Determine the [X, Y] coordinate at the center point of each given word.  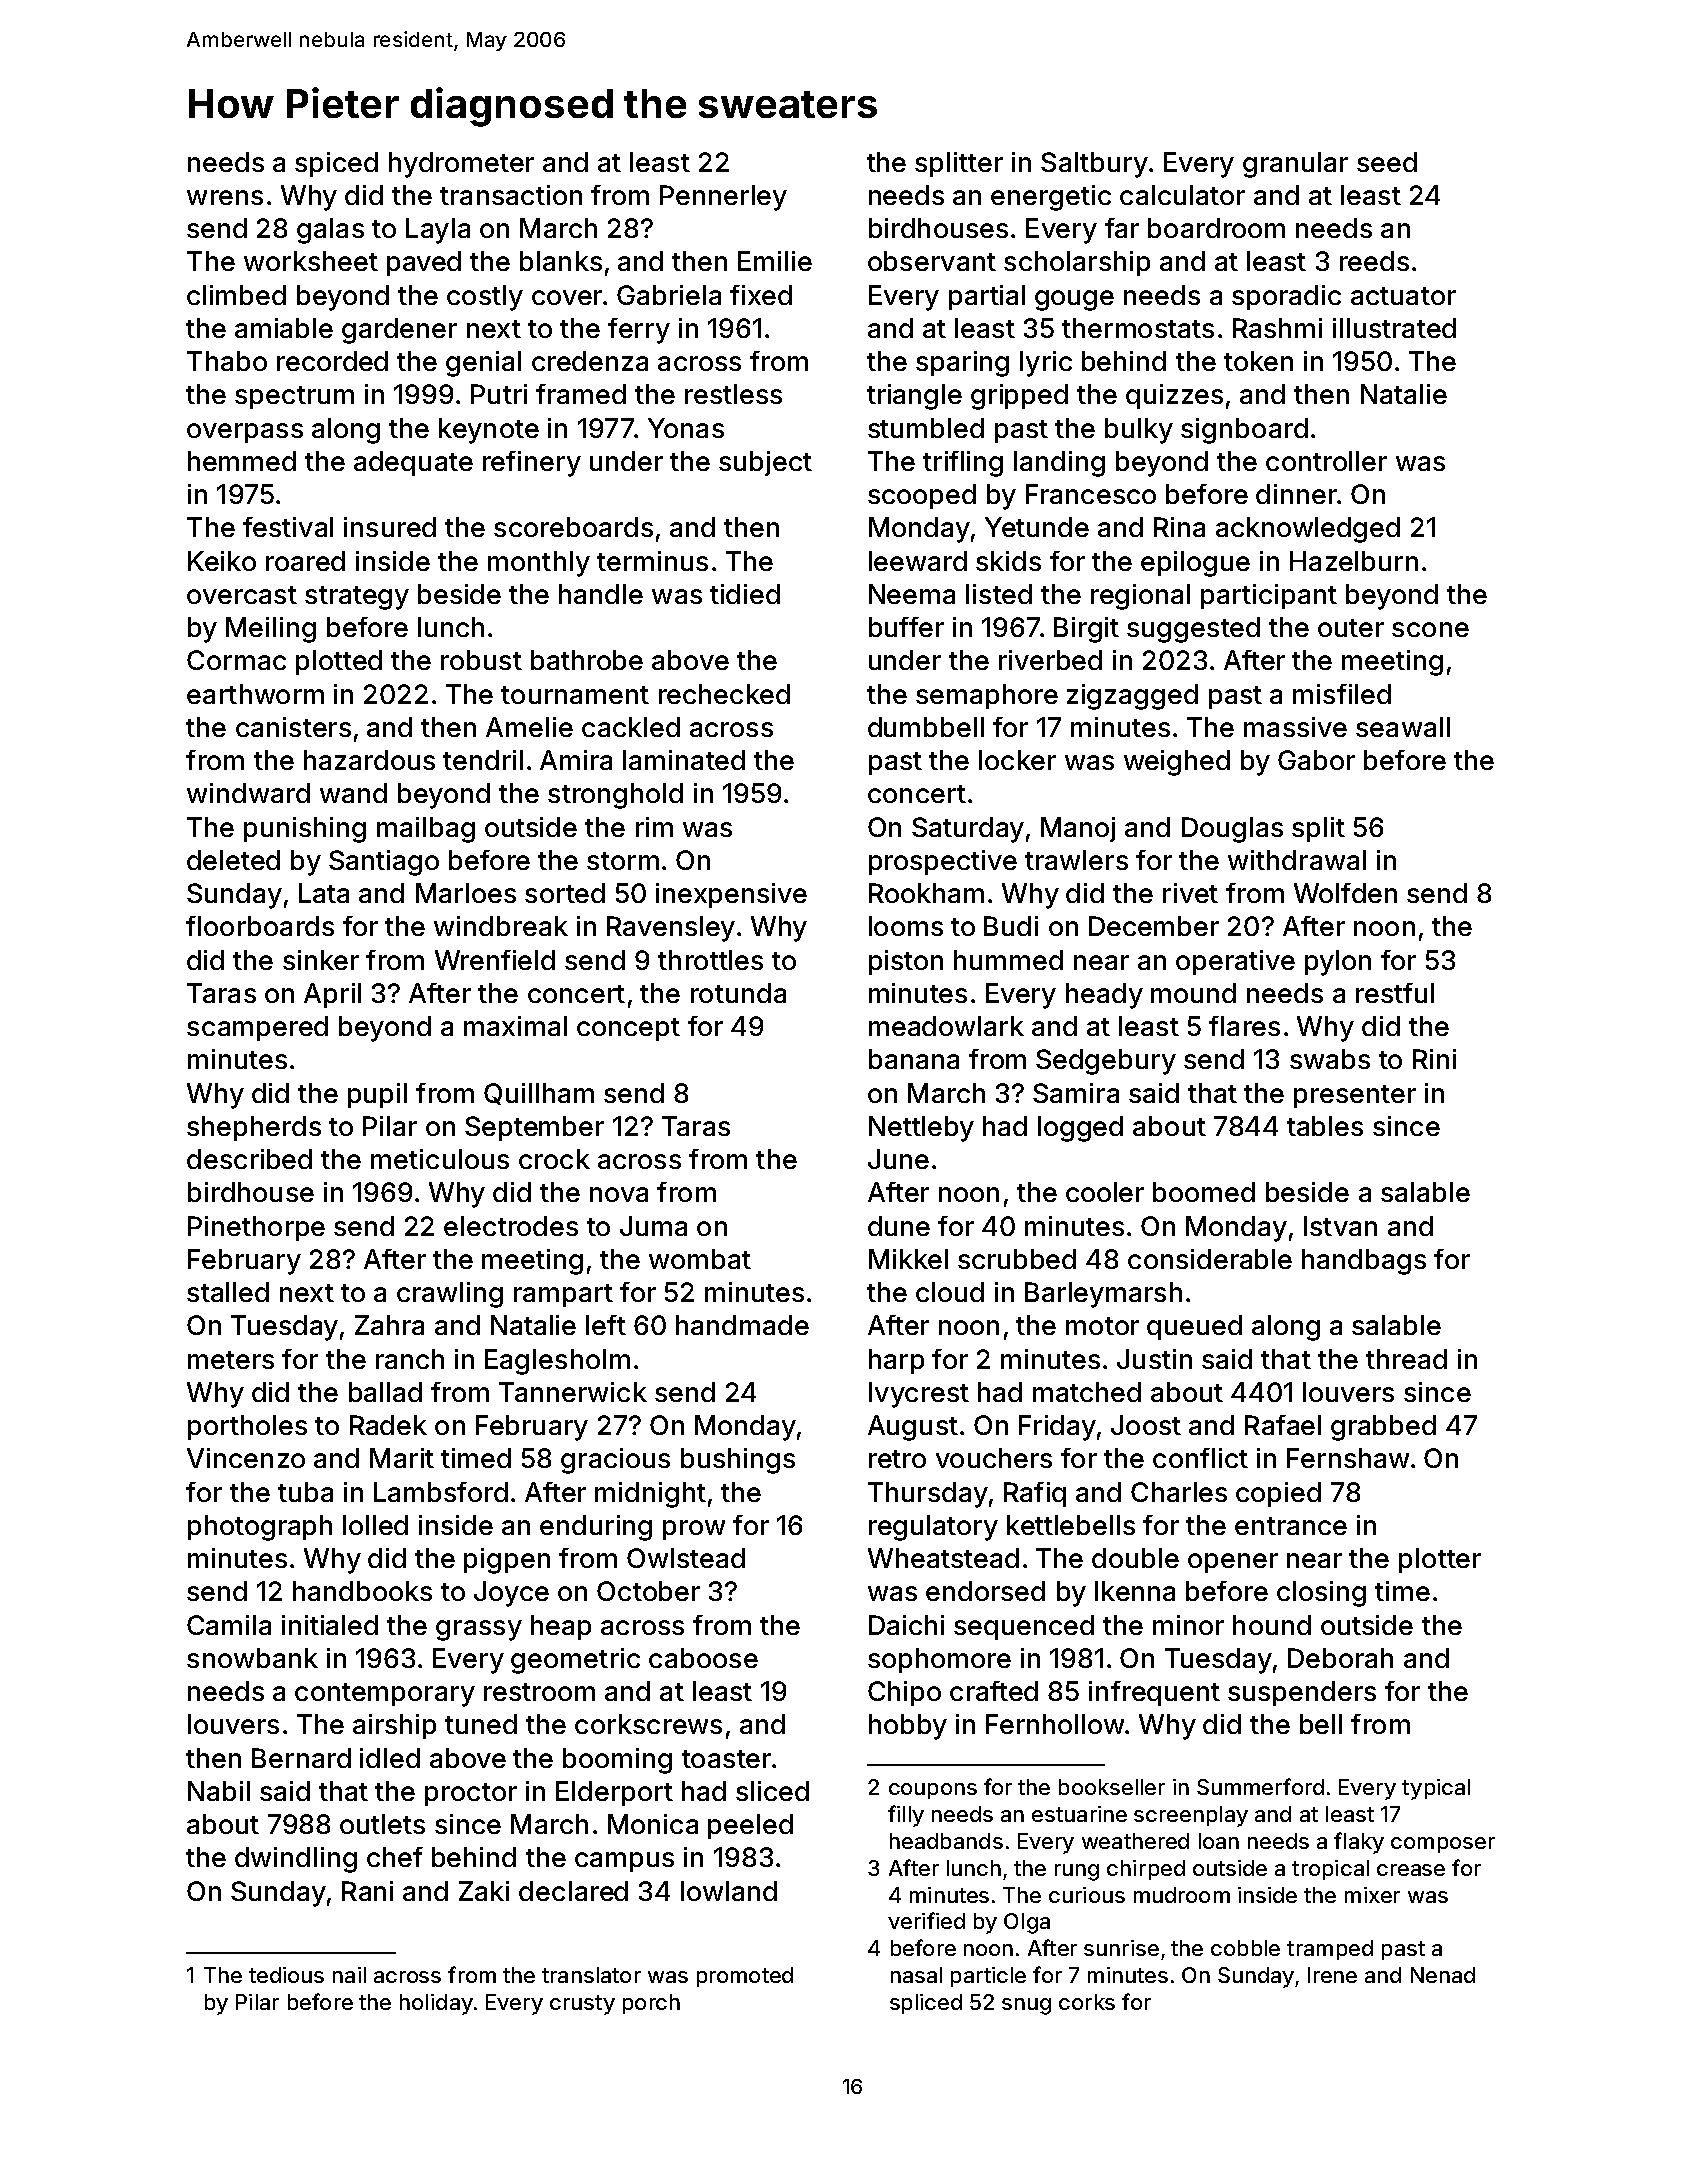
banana [914, 1059]
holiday [436, 2004]
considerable [1210, 1259]
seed [1387, 162]
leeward [918, 561]
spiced [336, 164]
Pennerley [723, 198]
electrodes [511, 1226]
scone [1430, 629]
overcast [242, 595]
